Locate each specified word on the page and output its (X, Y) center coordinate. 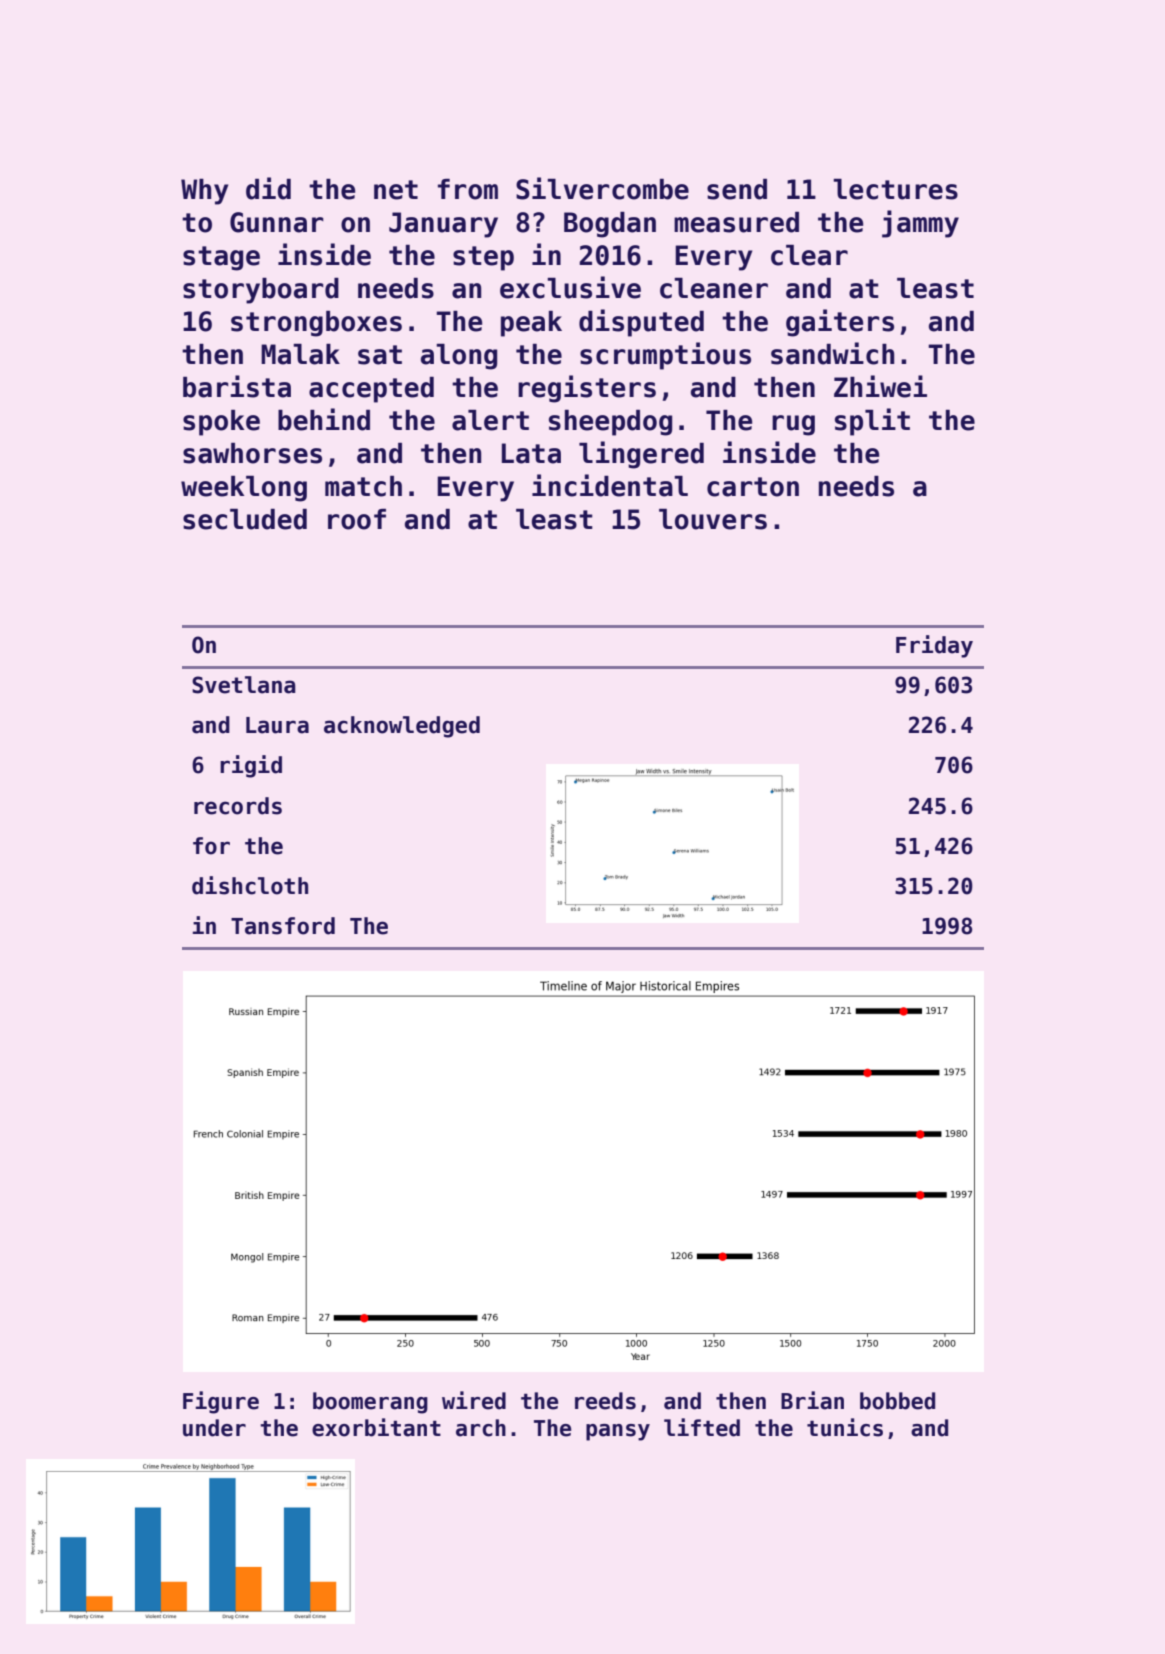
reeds (605, 1401)
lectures (895, 189)
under (214, 1428)
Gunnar (277, 222)
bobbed (897, 1401)
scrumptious (665, 356)
